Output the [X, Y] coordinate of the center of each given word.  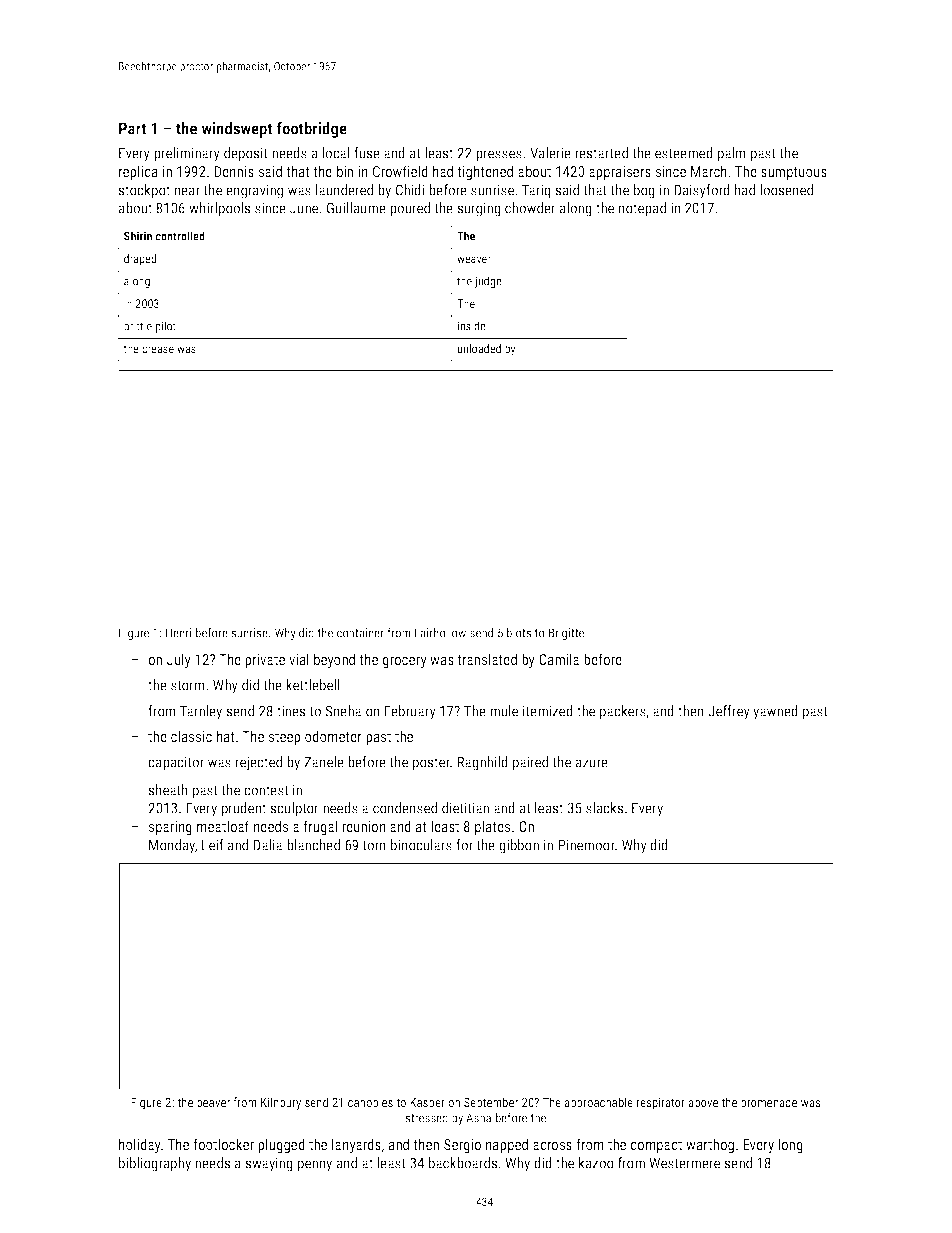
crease [158, 349]
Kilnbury [281, 1103]
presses [499, 156]
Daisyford [702, 191]
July [179, 660]
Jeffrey [729, 712]
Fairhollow [440, 633]
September [491, 1103]
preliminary [187, 154]
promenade [769, 1103]
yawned [775, 712]
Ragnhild [482, 763]
